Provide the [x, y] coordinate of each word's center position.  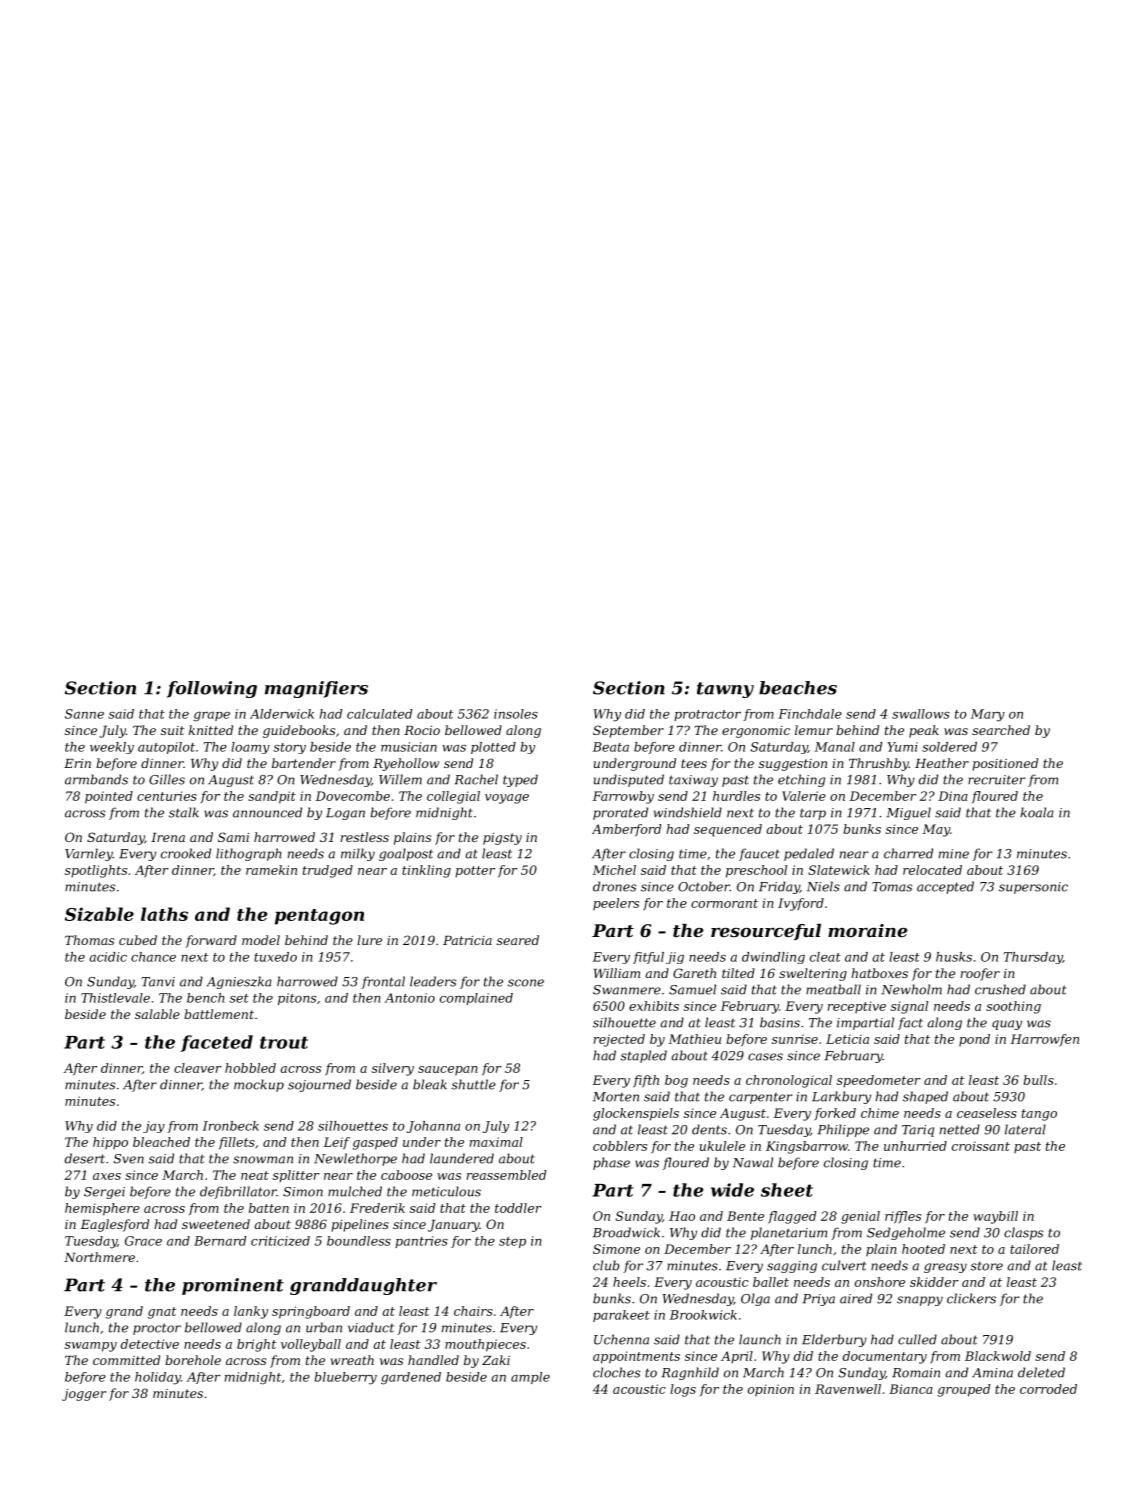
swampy [91, 1347]
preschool [756, 871]
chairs [473, 1311]
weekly [112, 748]
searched [1001, 730]
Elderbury [834, 1340]
